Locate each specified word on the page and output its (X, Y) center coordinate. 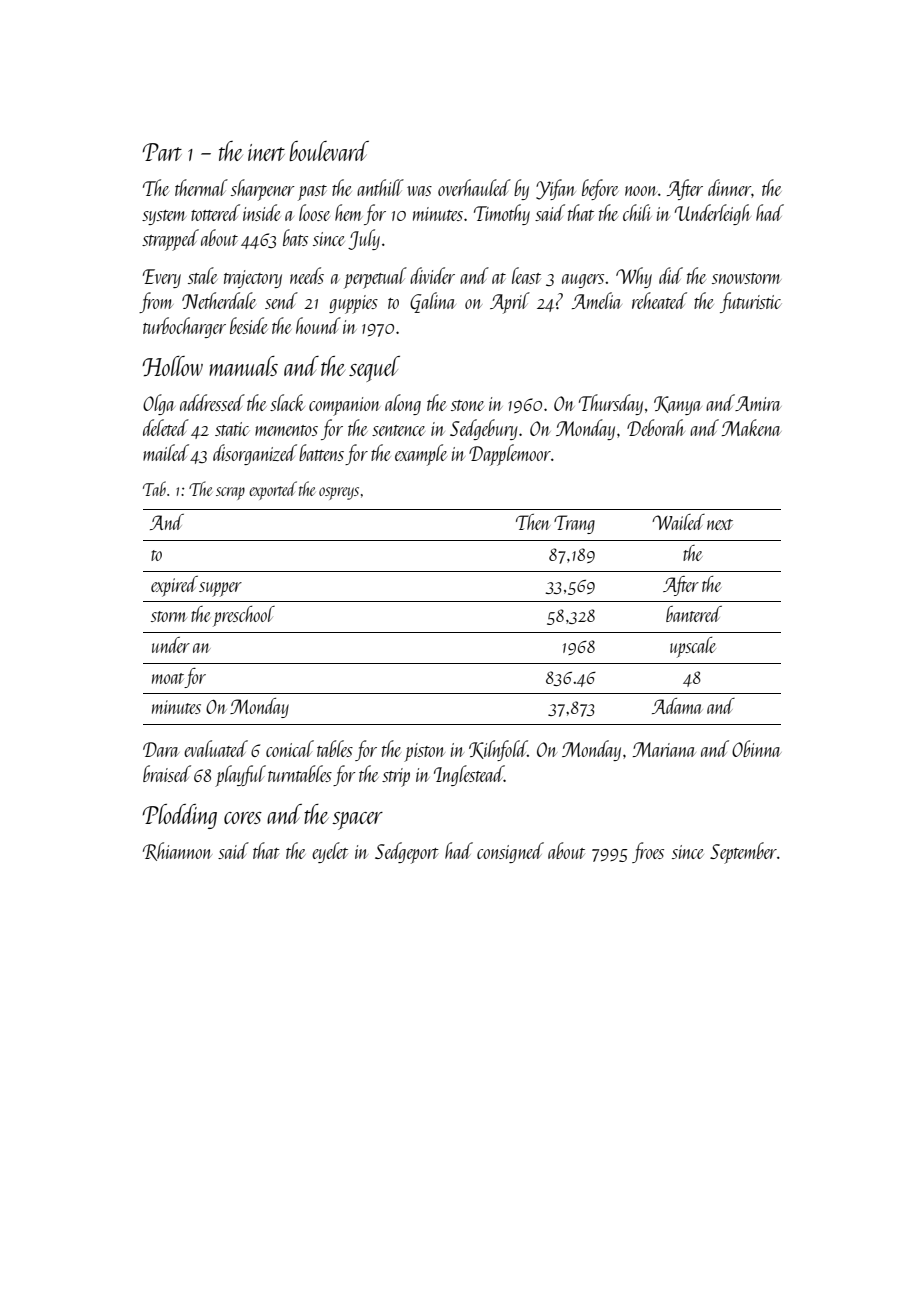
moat (168, 678)
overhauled (474, 187)
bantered (694, 614)
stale (203, 275)
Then (533, 522)
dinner (729, 187)
